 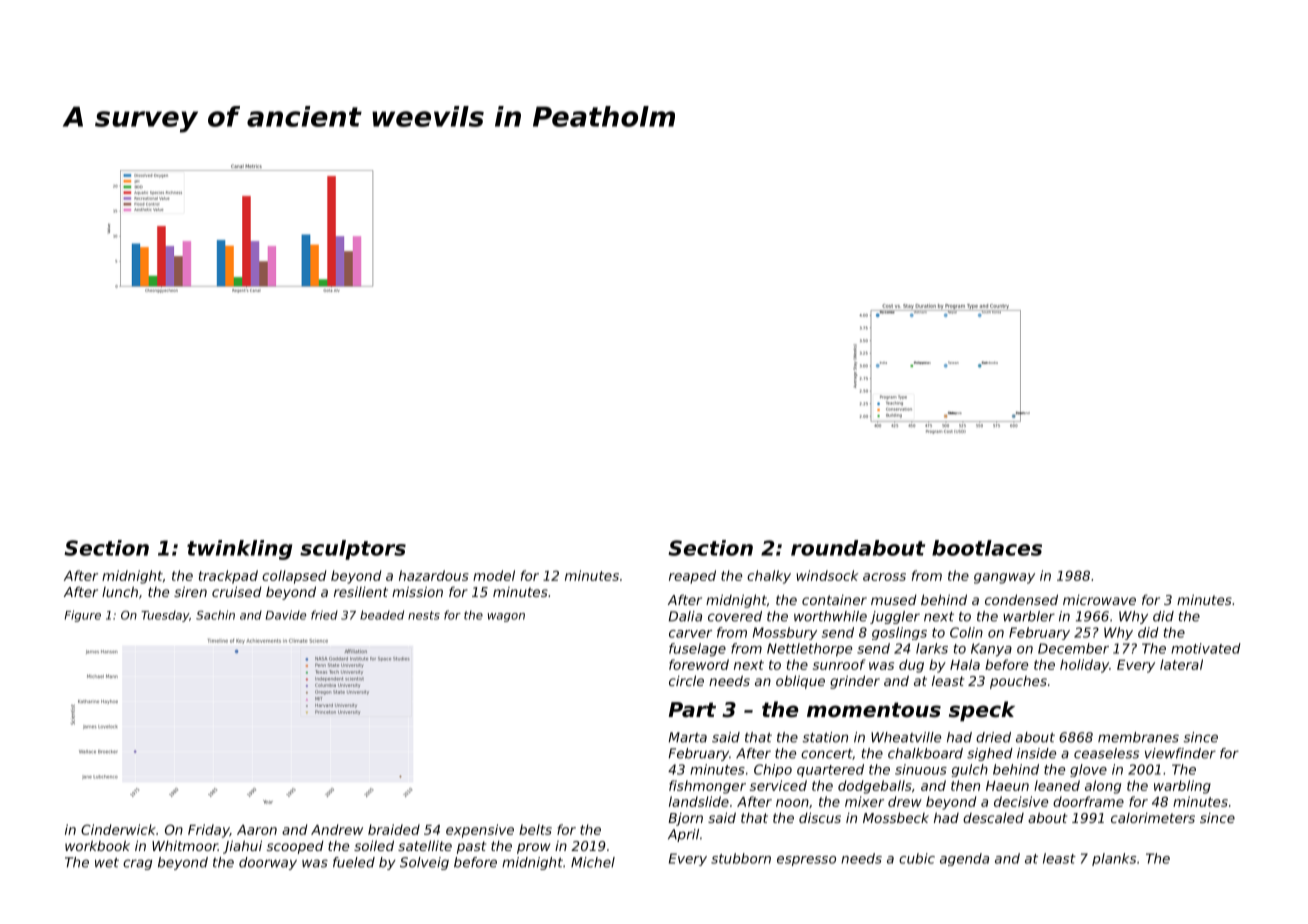 What do you see at coordinates (982, 711) in the screenshot?
I see `speck` at bounding box center [982, 711].
